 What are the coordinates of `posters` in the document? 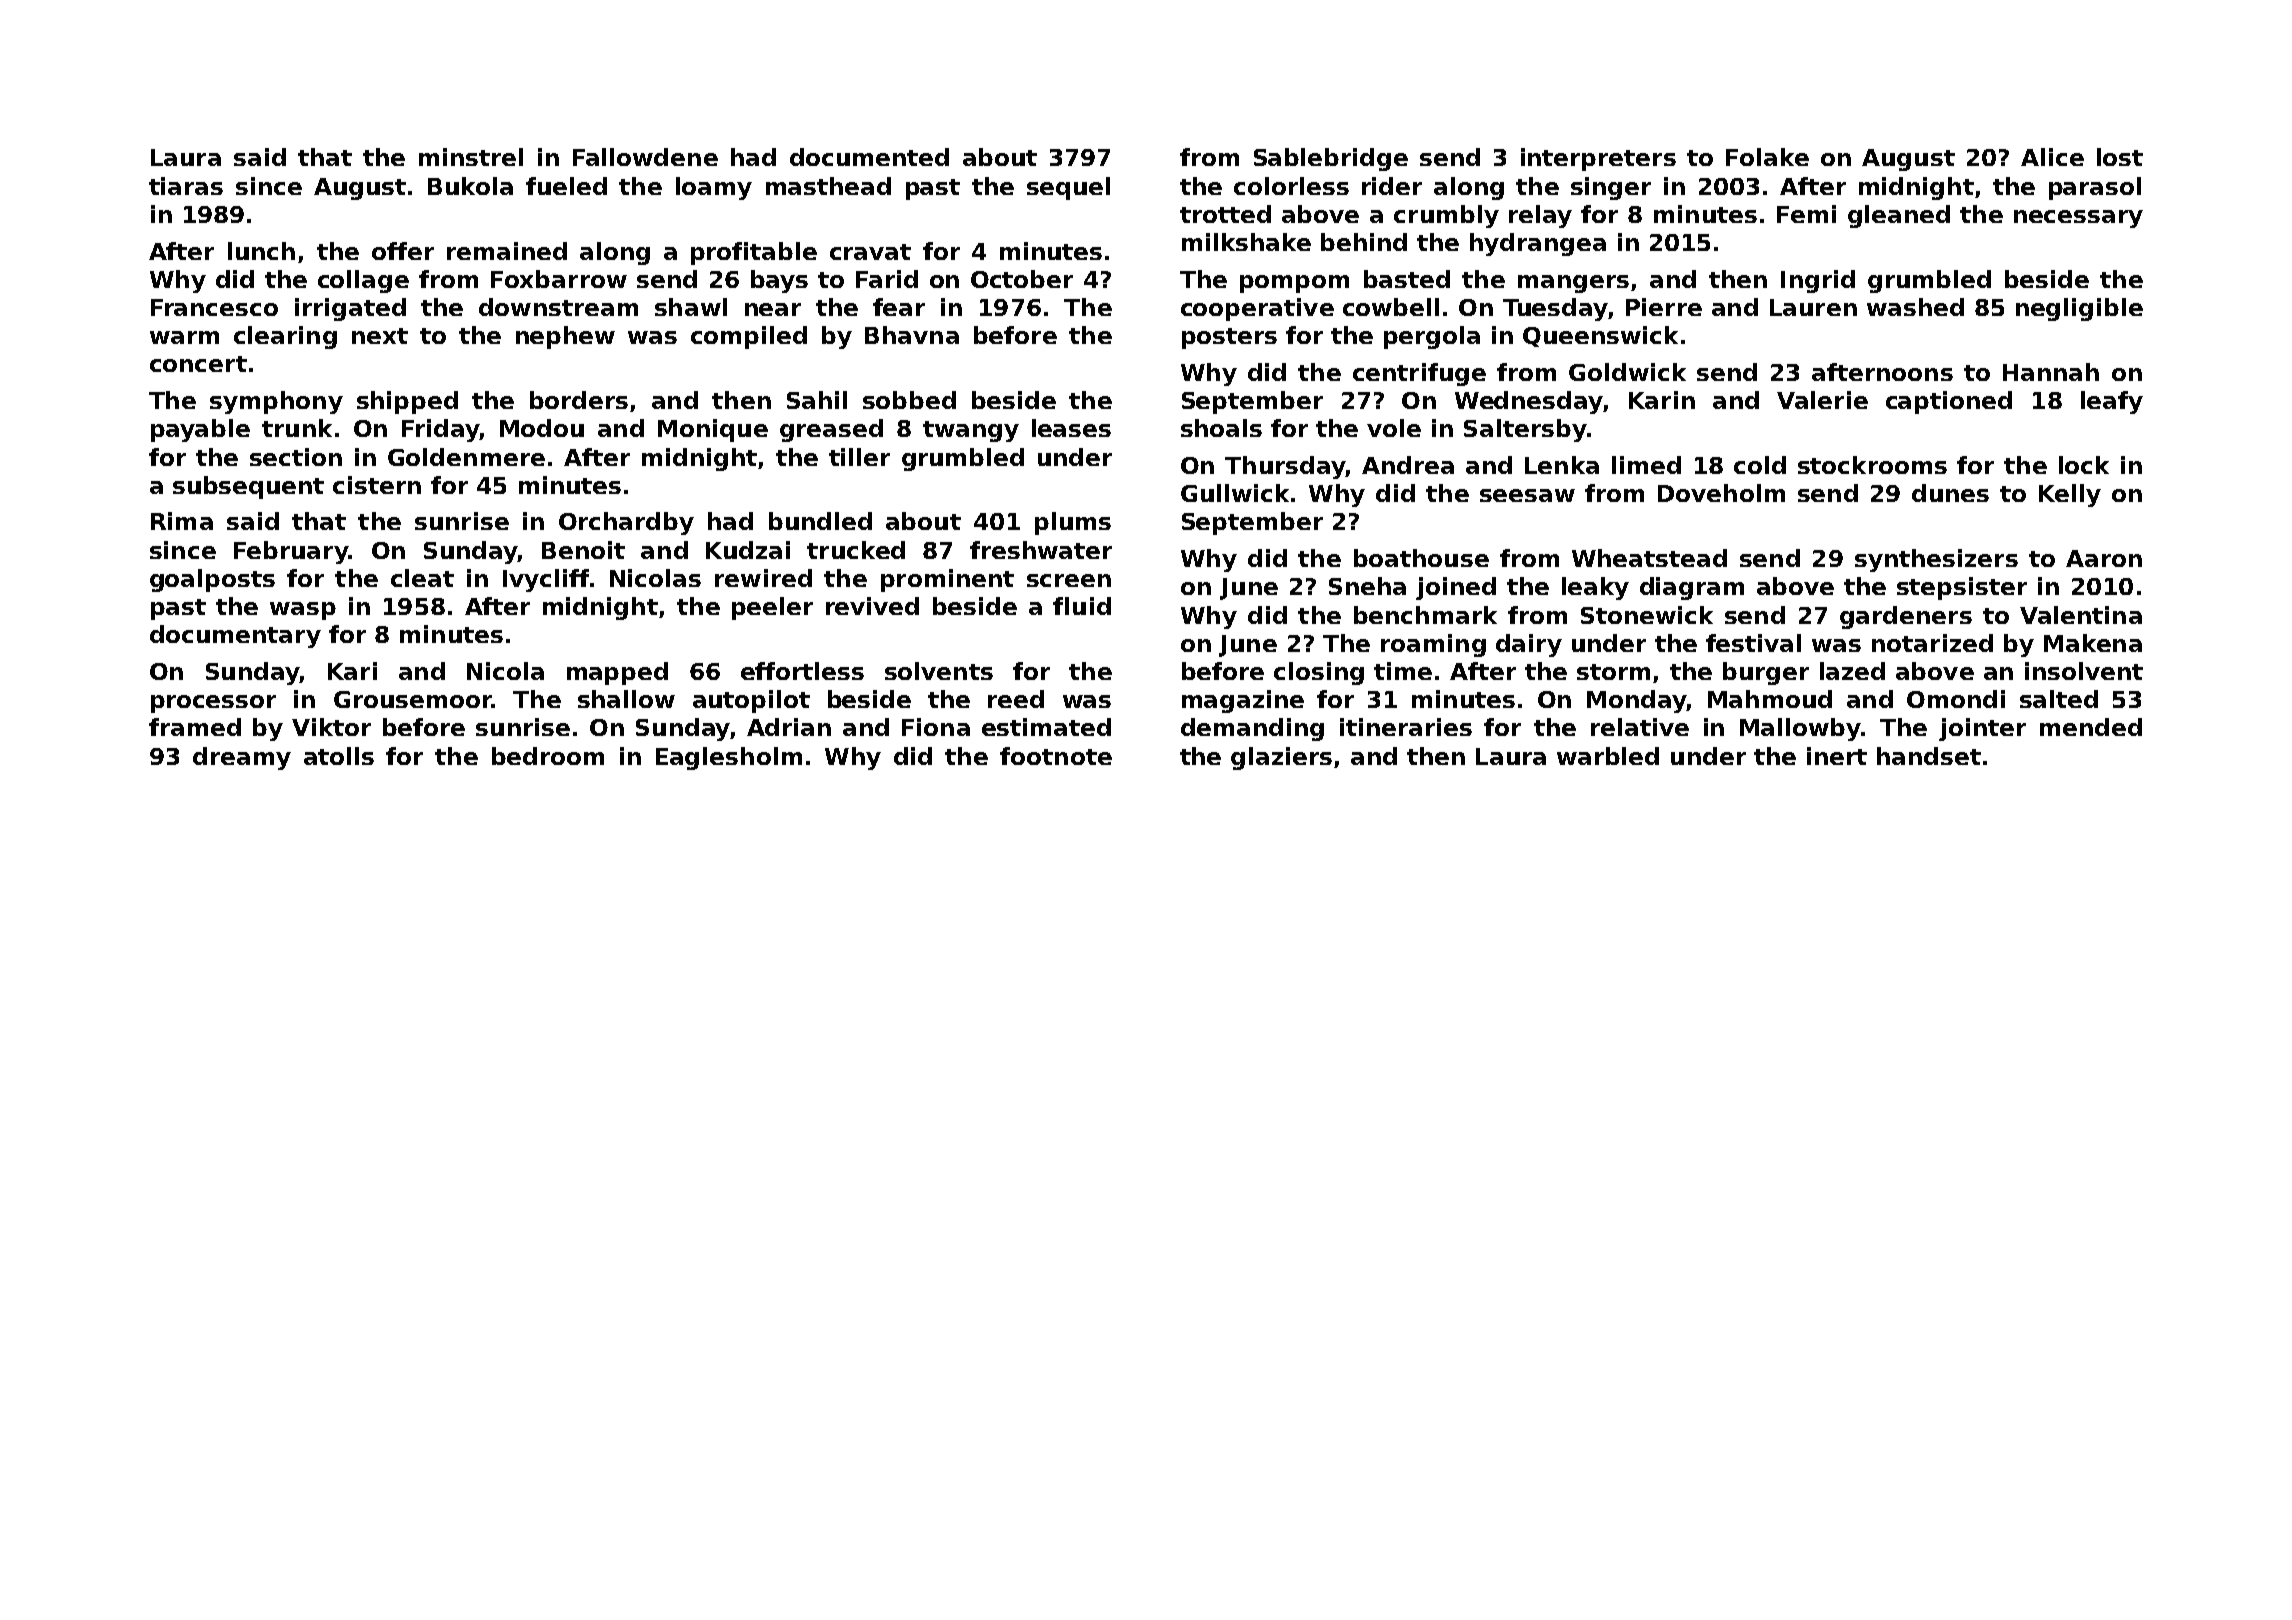 It's located at (1229, 338).
